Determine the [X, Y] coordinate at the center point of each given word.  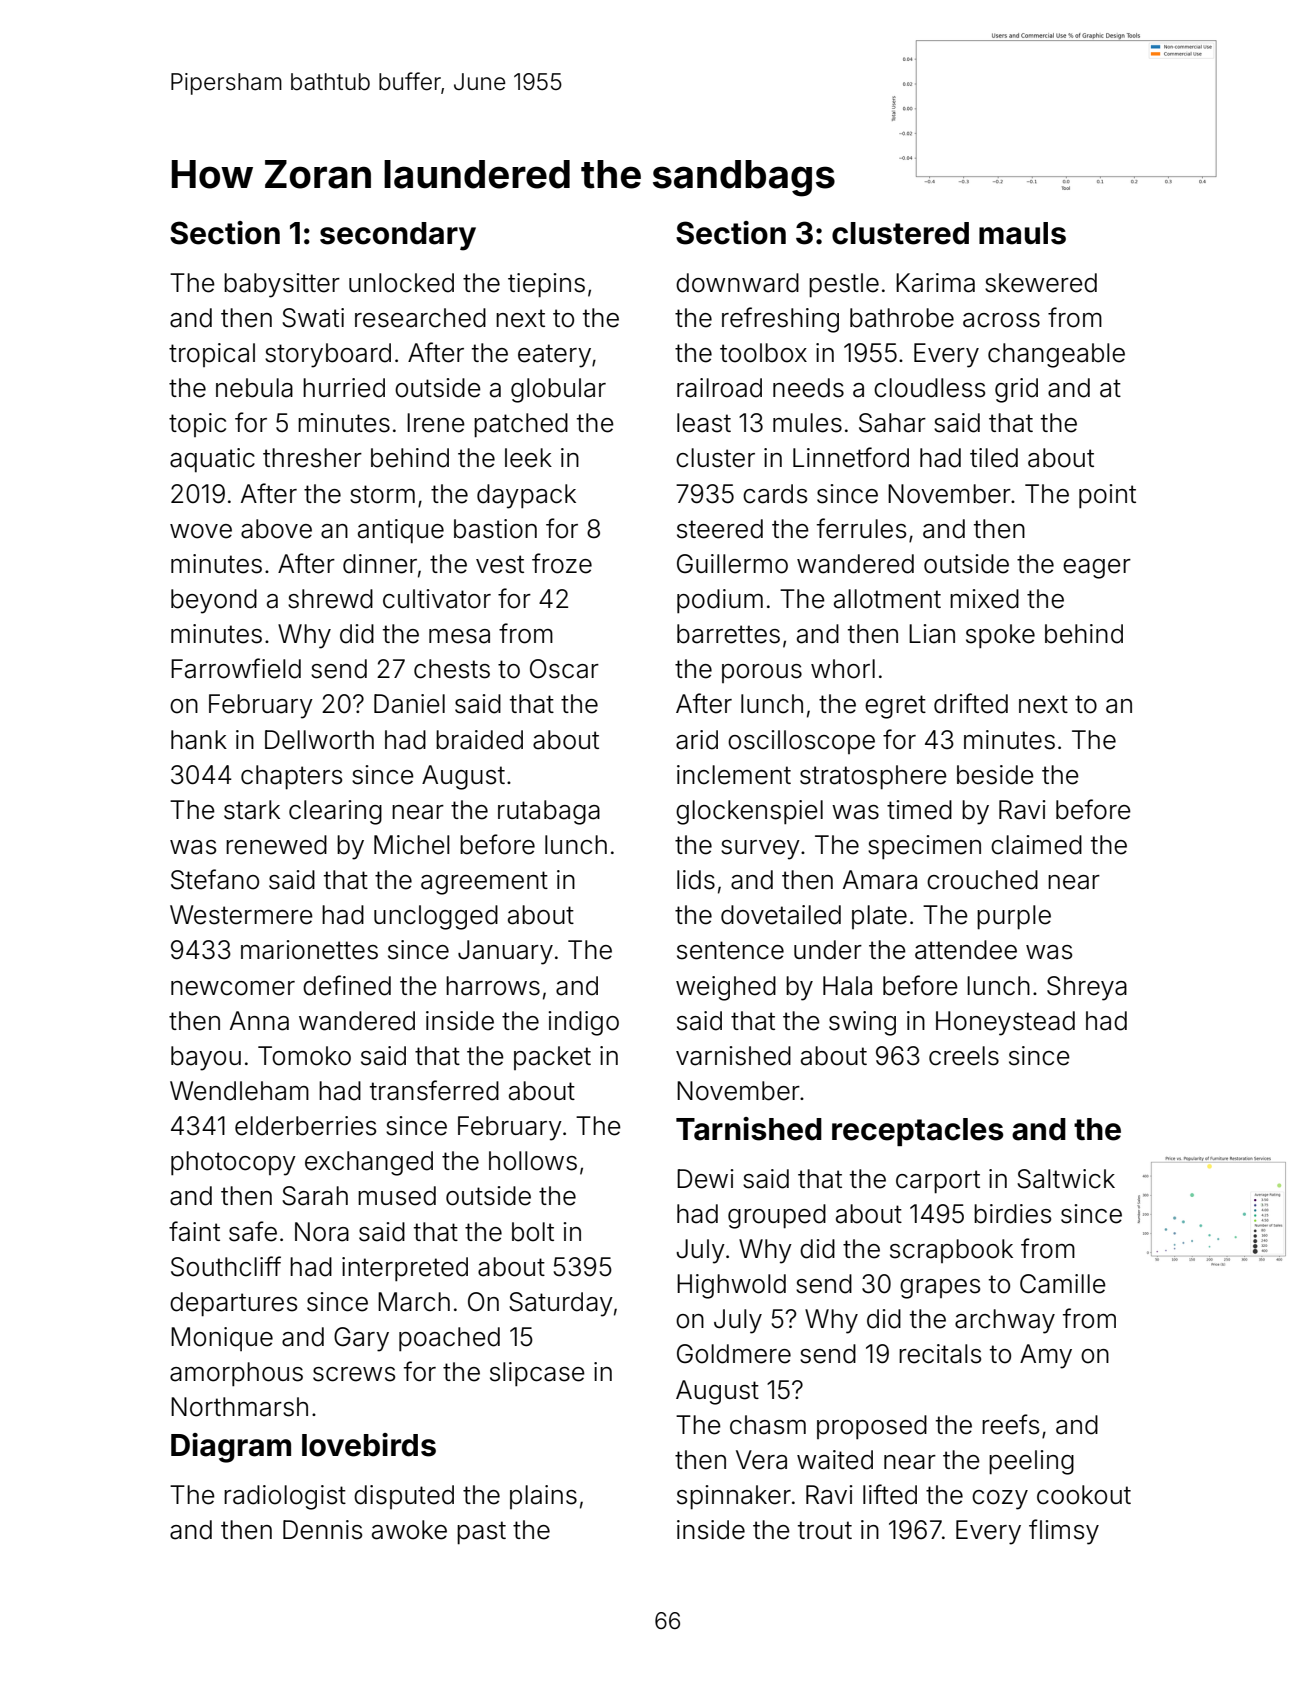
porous [762, 673]
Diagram [231, 1448]
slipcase [537, 1374]
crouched [982, 880]
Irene [436, 423]
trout [825, 1530]
